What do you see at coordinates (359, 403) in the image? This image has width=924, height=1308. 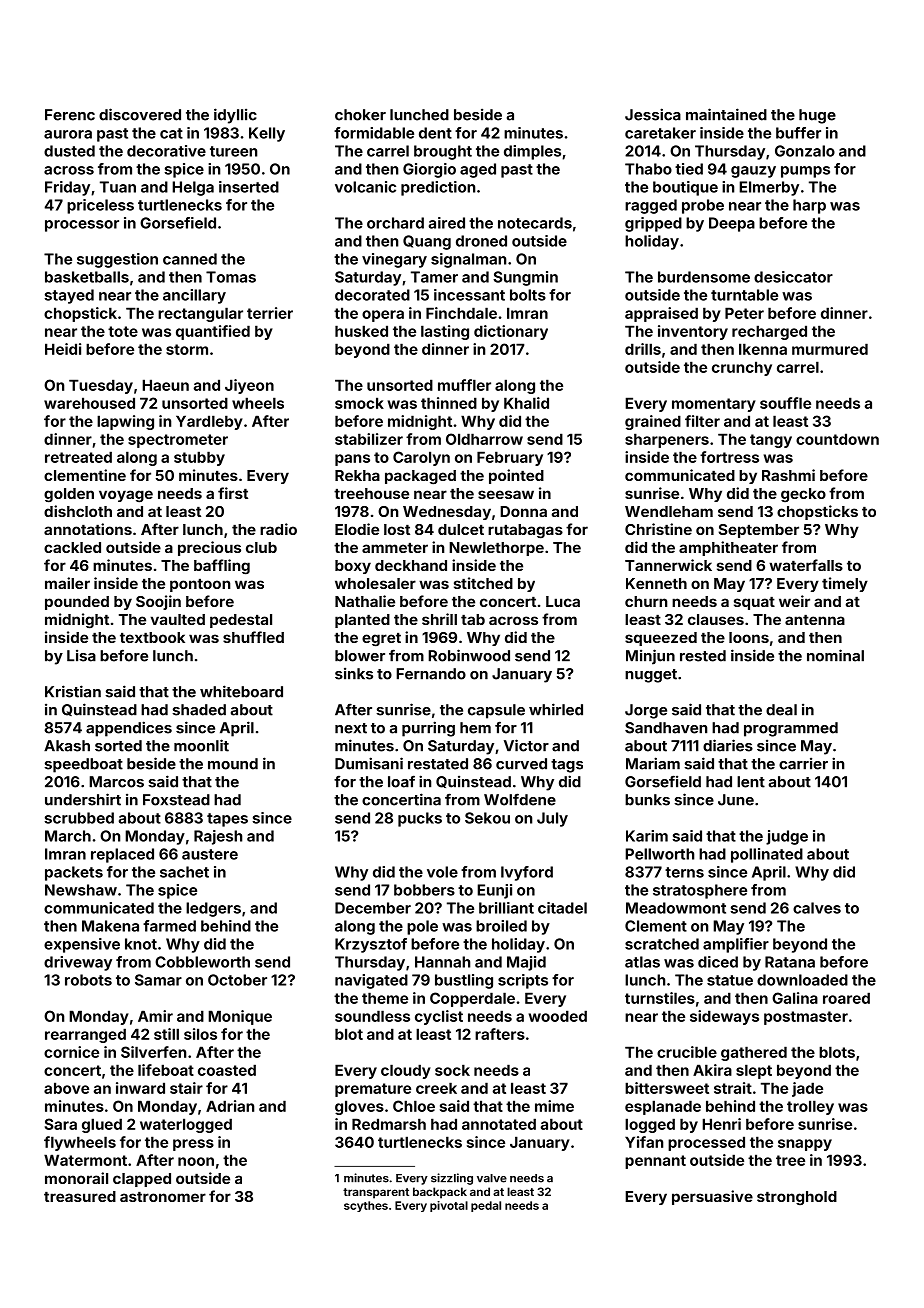 I see `smock` at bounding box center [359, 403].
